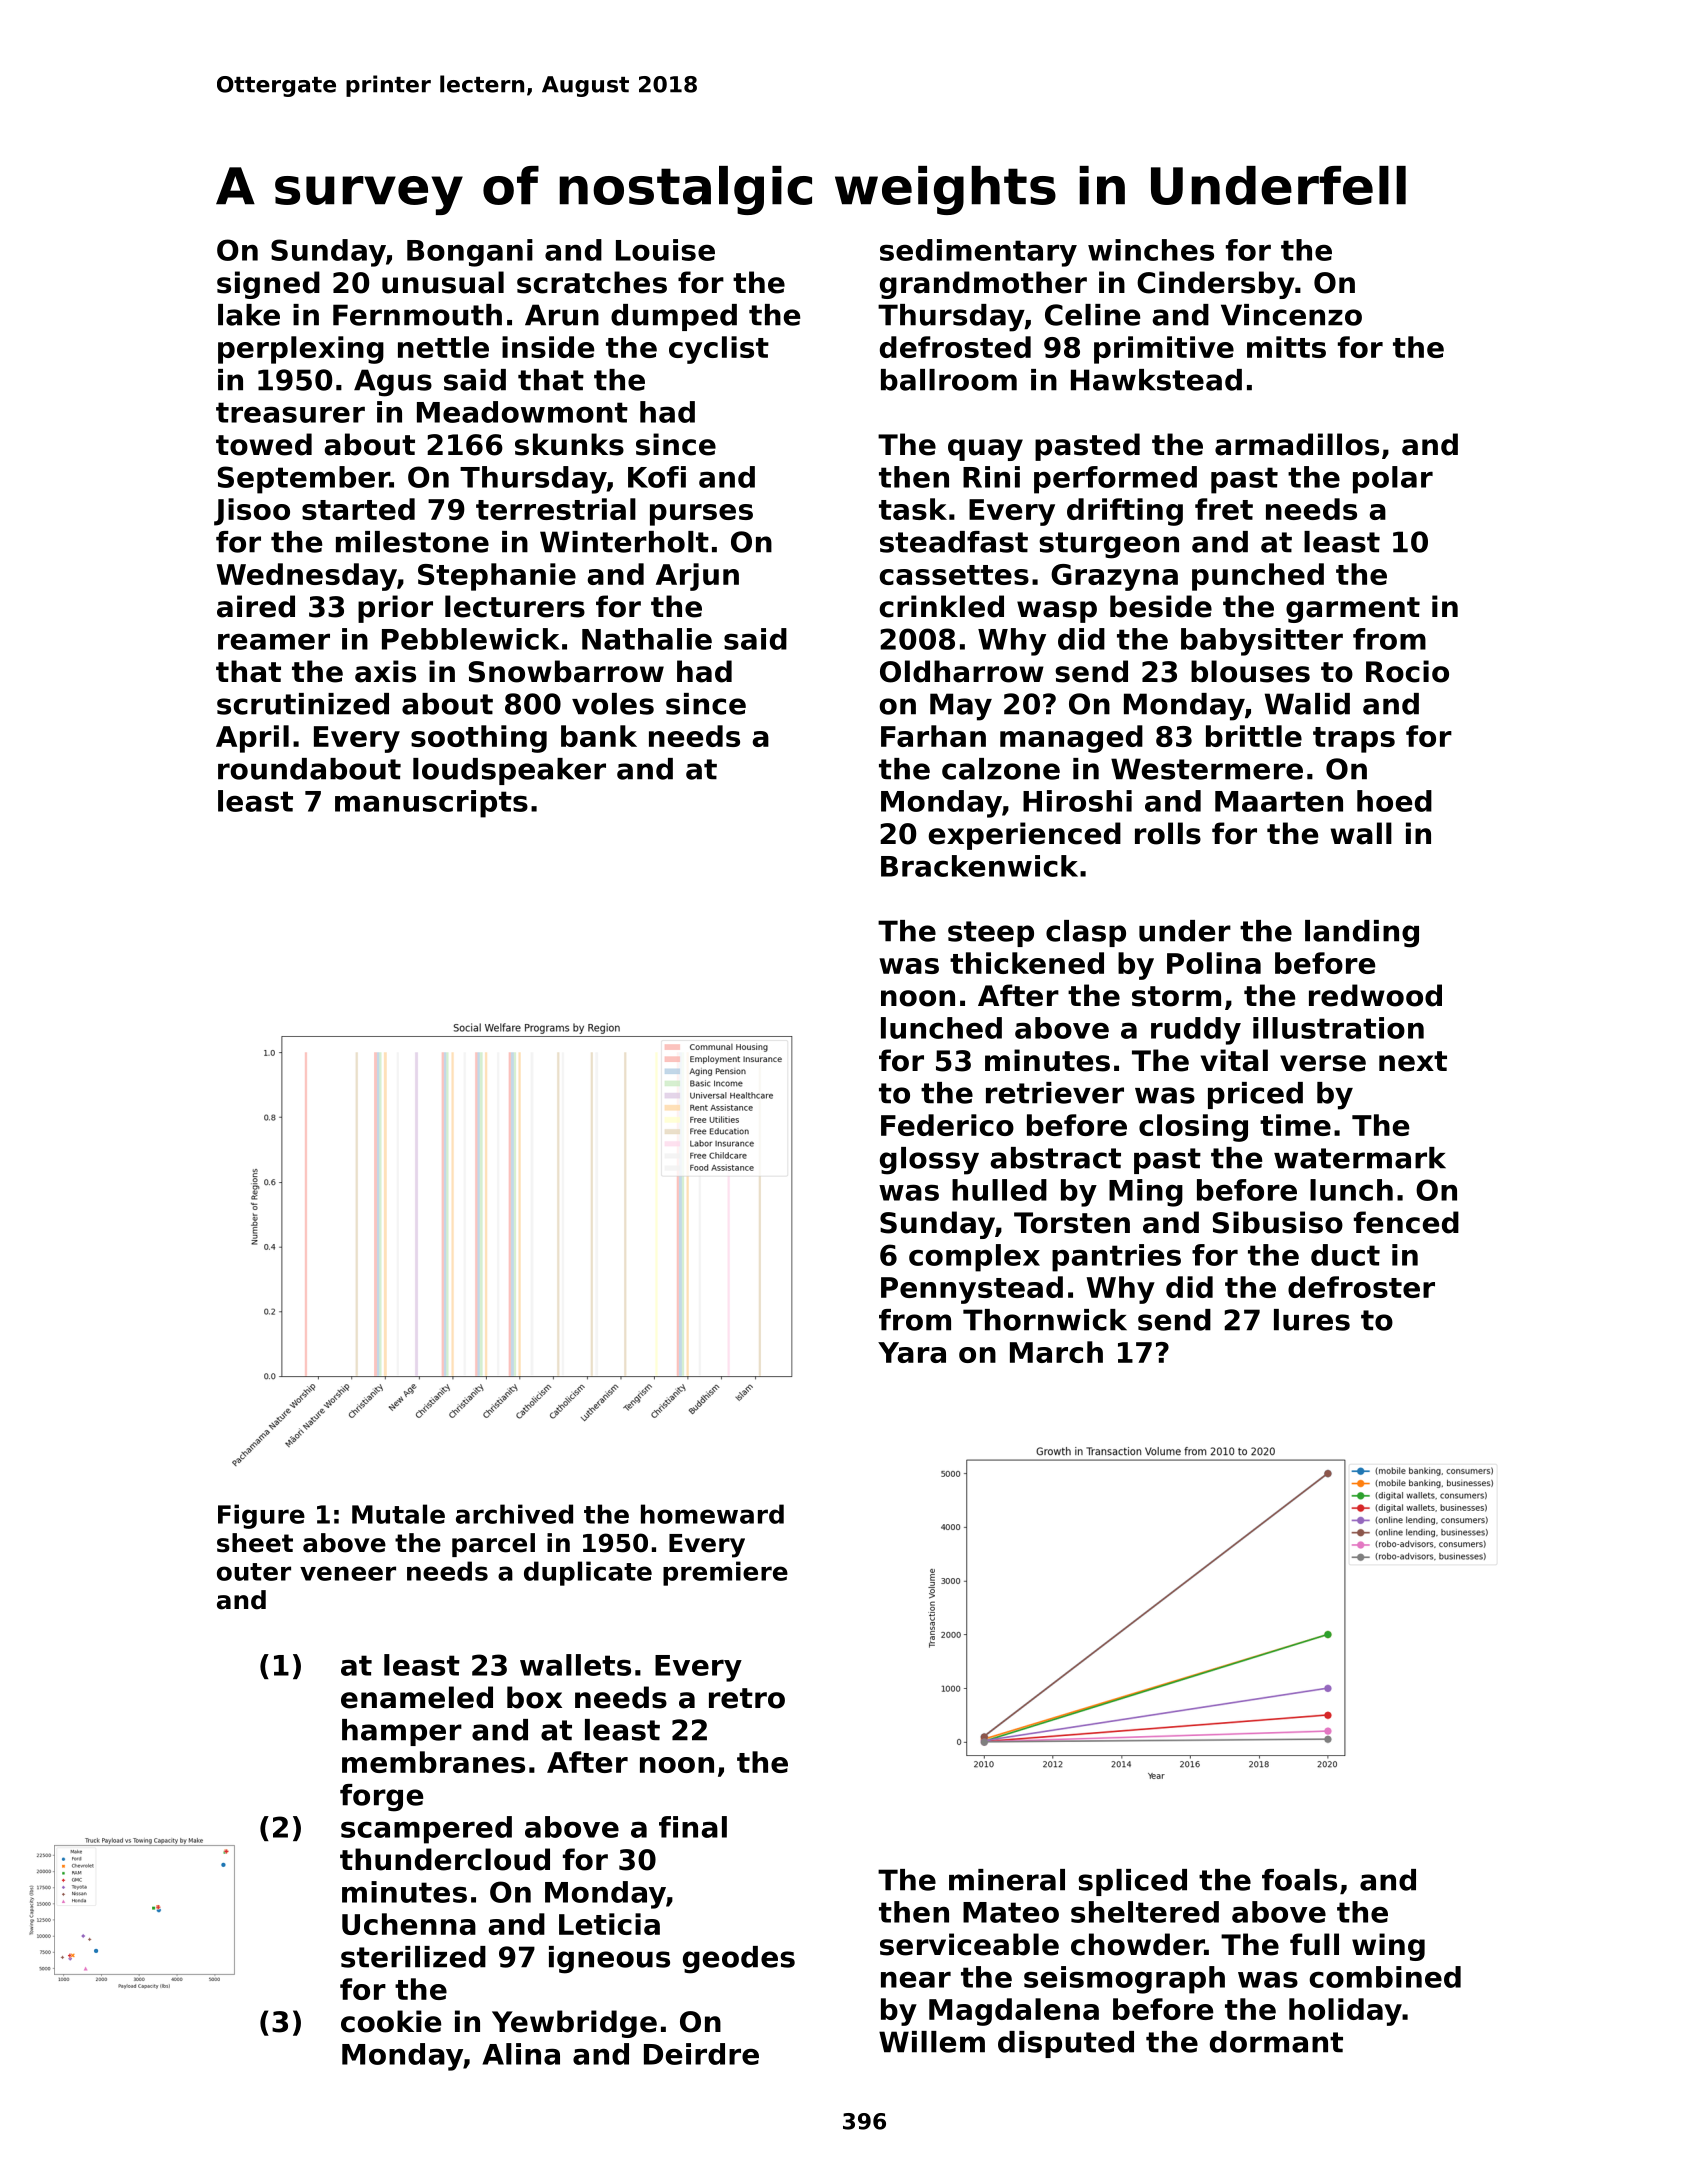 This image has width=1683, height=2178. I want to click on Yara, so click(912, 1352).
